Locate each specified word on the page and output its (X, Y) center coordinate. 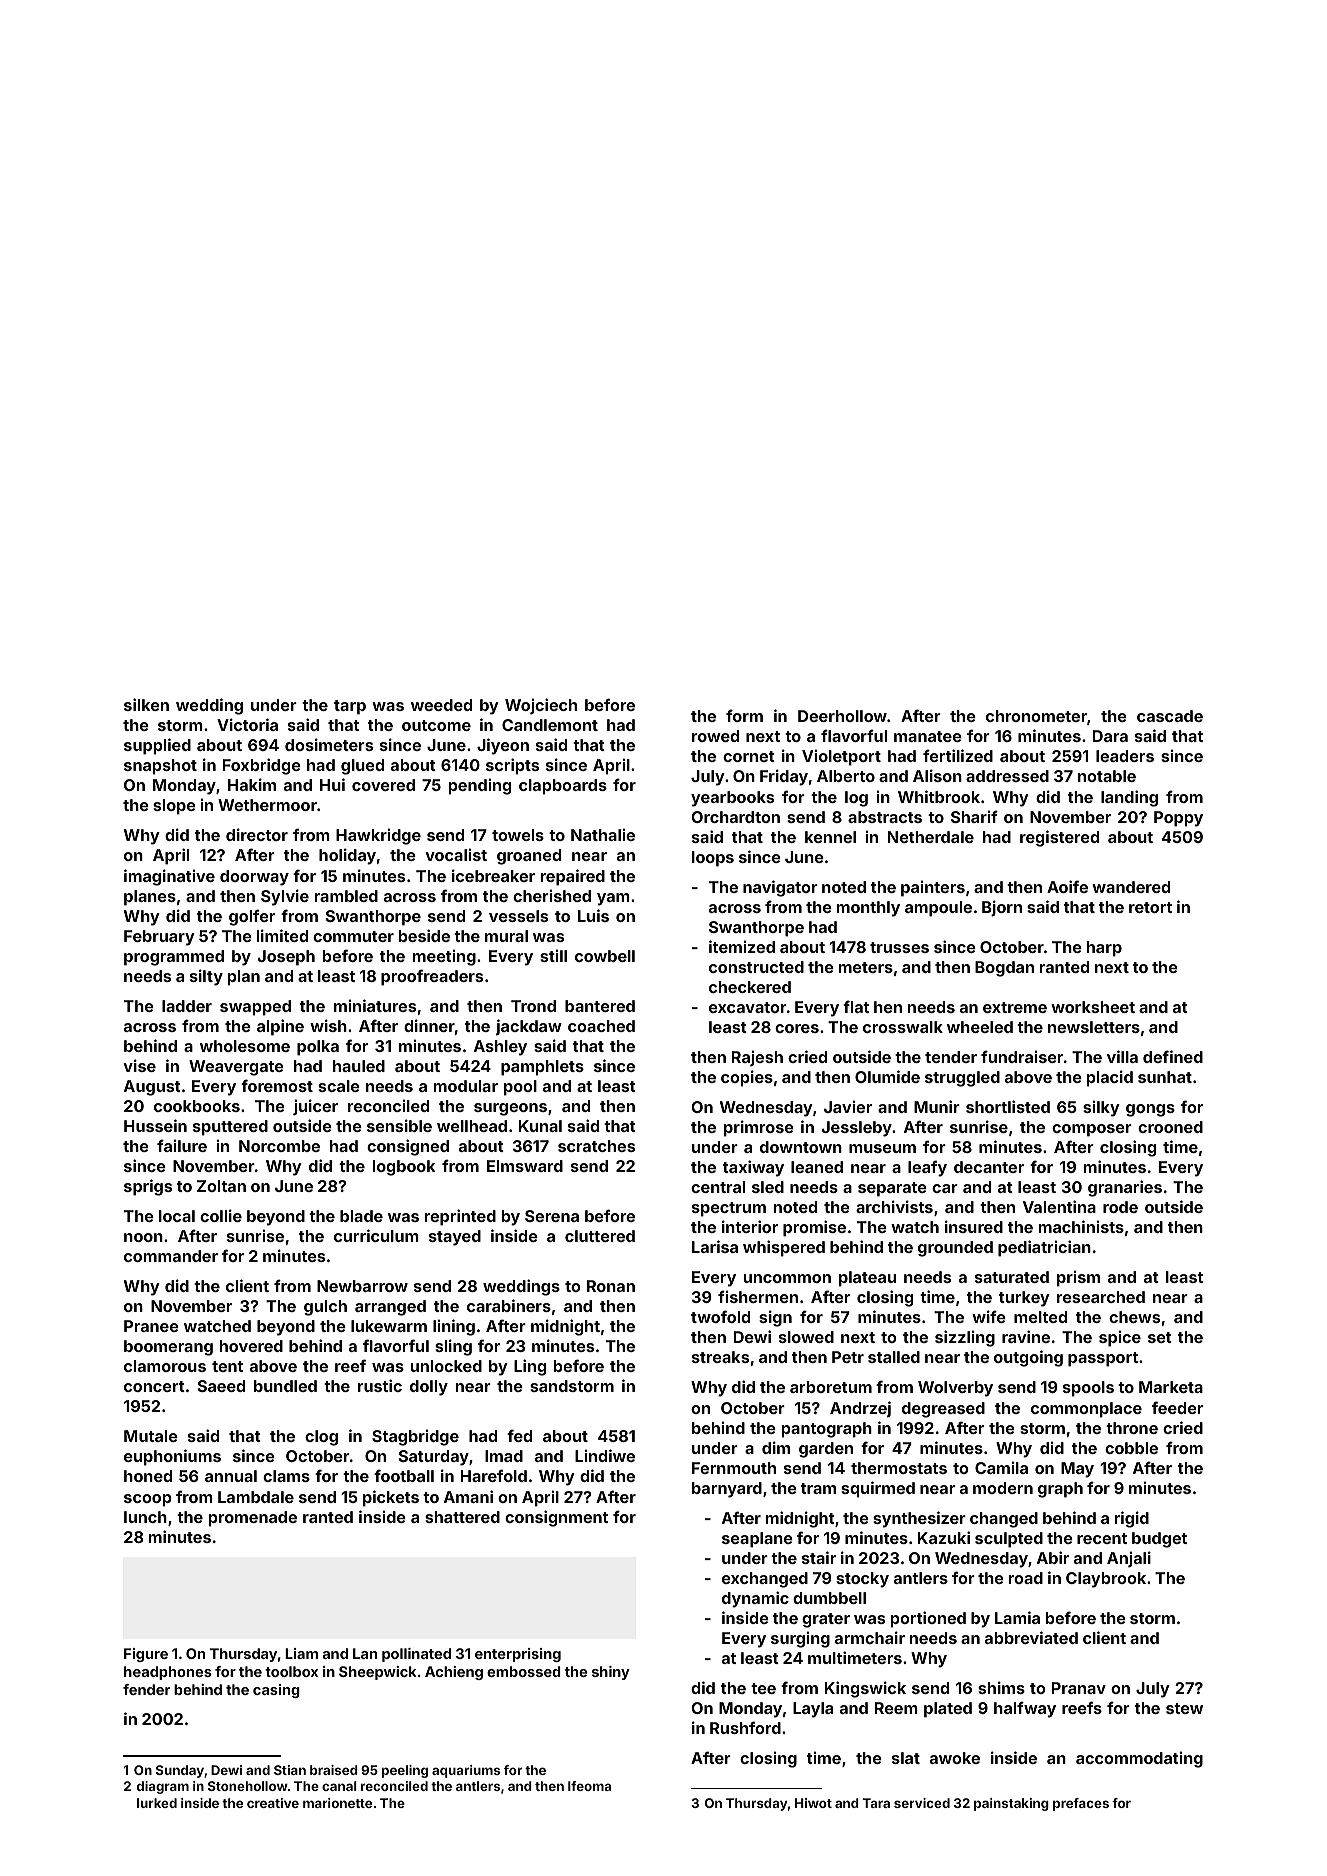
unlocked (446, 1366)
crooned (1170, 1127)
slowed (806, 1337)
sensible (399, 1125)
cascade (1170, 716)
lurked (157, 1803)
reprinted (460, 1217)
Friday (784, 777)
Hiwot (813, 1803)
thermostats (899, 1468)
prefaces (1081, 1804)
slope (174, 807)
